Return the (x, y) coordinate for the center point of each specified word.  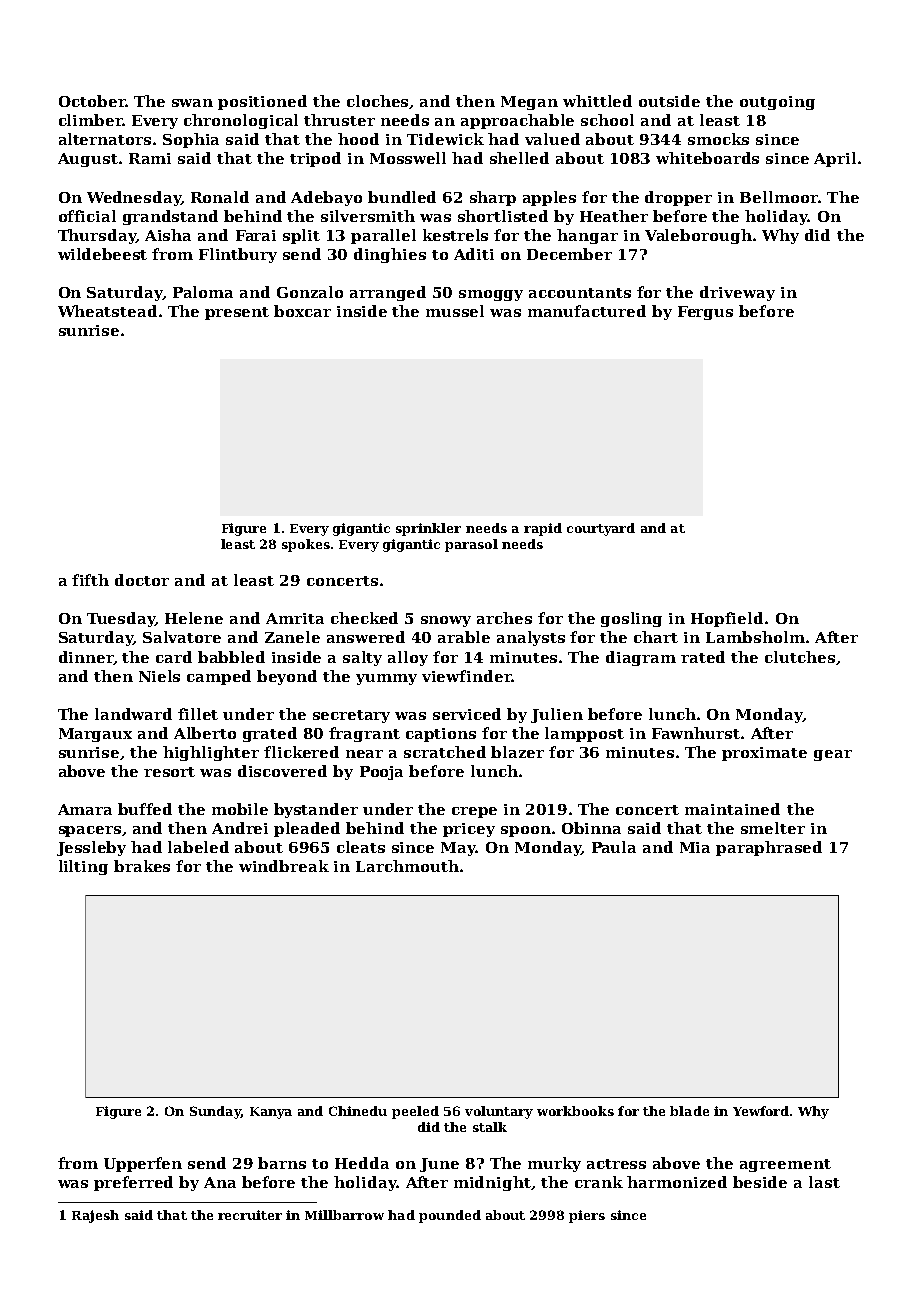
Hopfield (727, 619)
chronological (241, 121)
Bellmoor (779, 197)
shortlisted (503, 216)
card (174, 657)
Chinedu (358, 1111)
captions (441, 735)
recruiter (250, 1215)
